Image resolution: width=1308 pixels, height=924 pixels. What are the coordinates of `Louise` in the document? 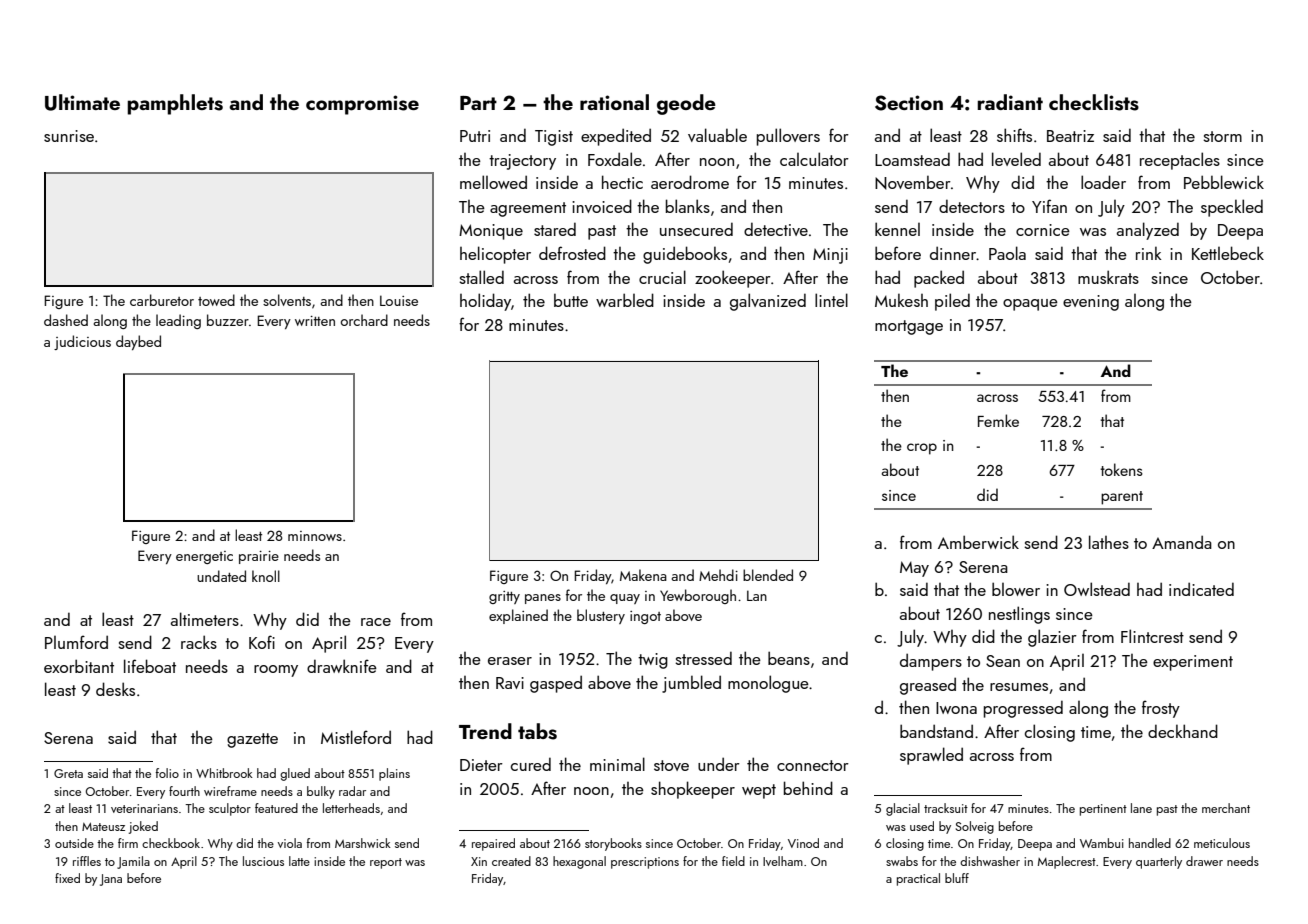 It's located at (399, 300).
